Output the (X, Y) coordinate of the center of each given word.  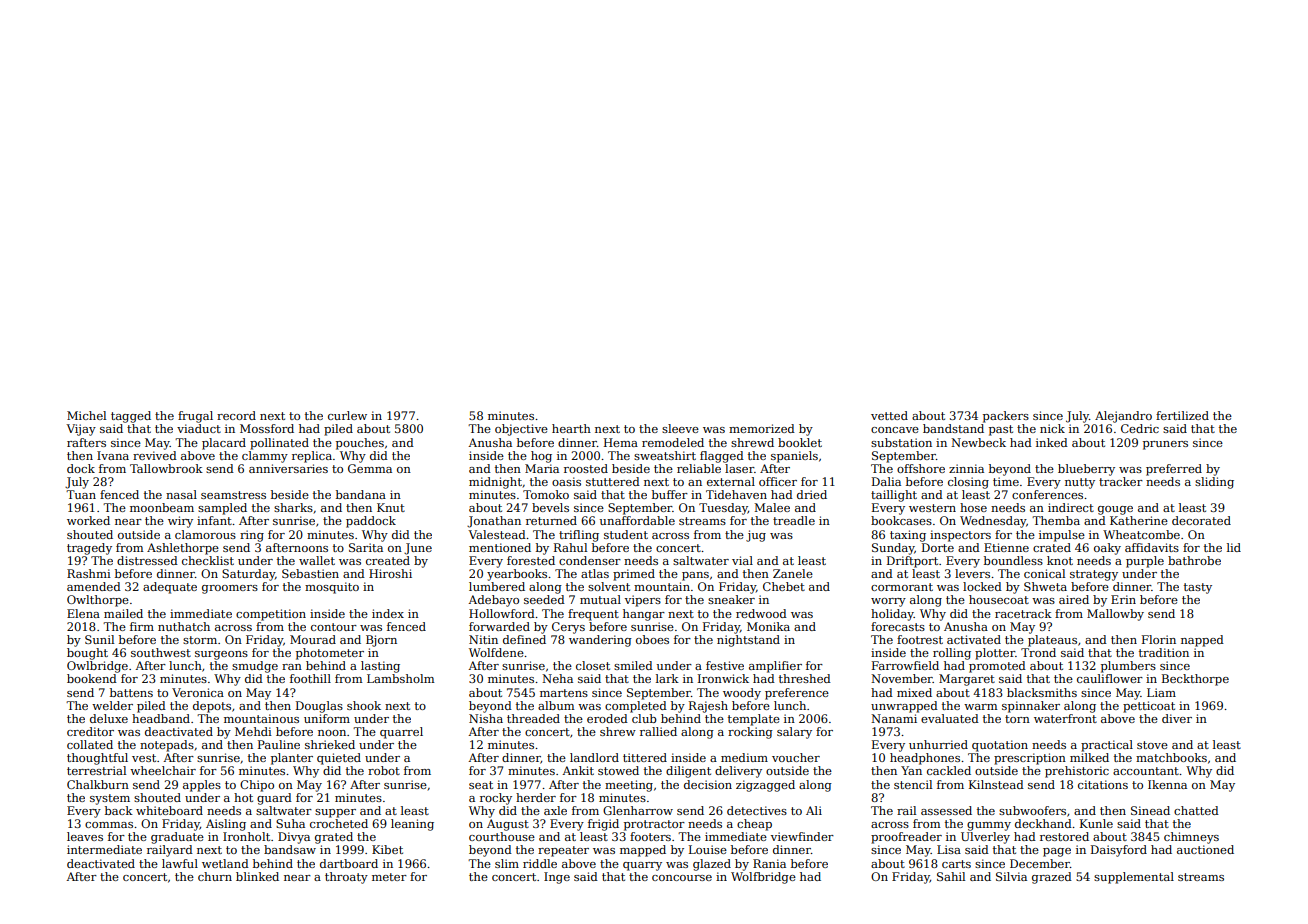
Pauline (279, 744)
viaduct (199, 428)
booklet (800, 442)
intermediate (104, 849)
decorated (1201, 520)
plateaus (1052, 641)
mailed (123, 613)
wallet (317, 560)
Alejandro (1123, 417)
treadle (794, 520)
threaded (533, 718)
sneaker (731, 599)
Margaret (967, 680)
